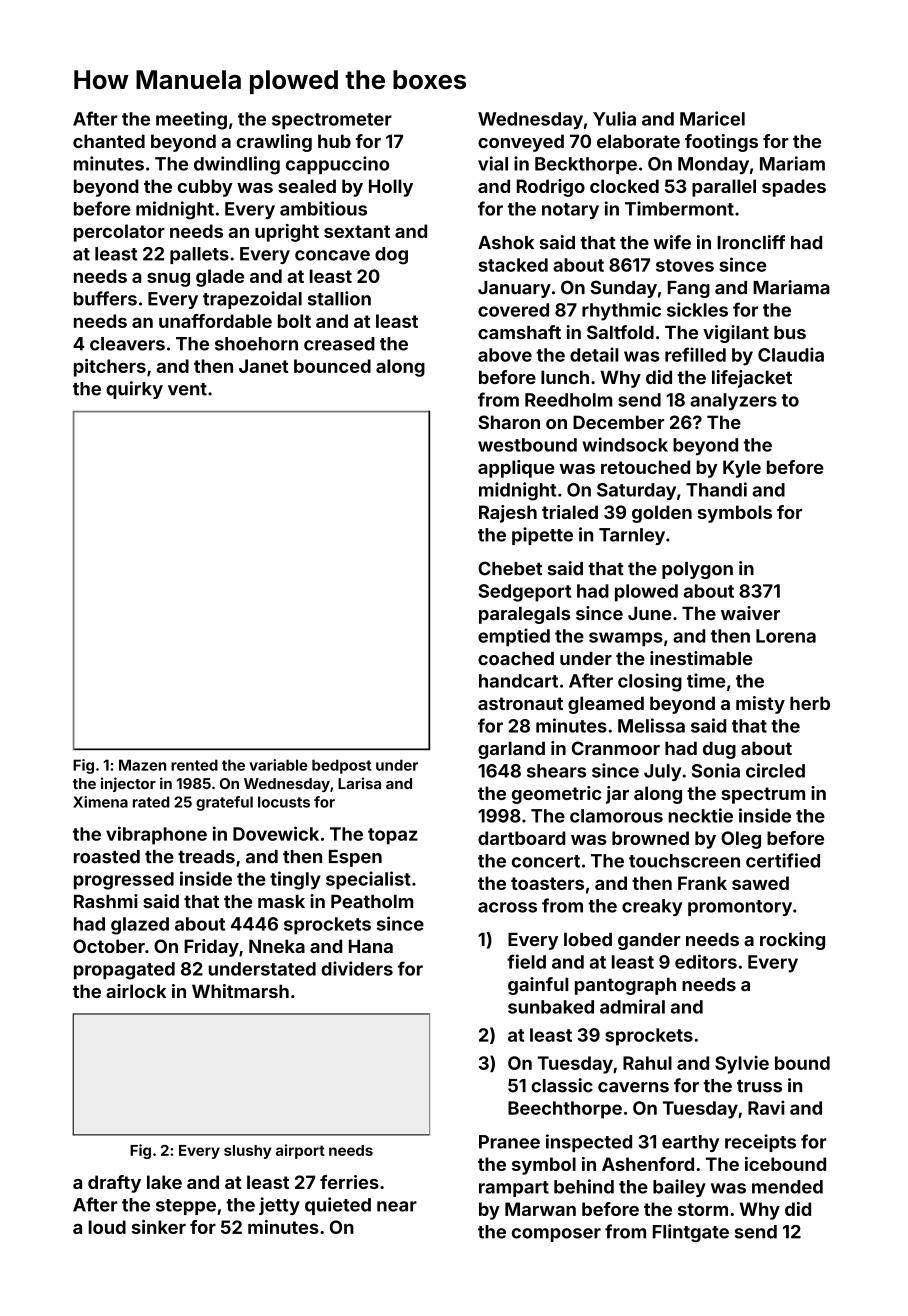  Describe the element at coordinates (191, 120) in the image. I see `meeting` at that location.
